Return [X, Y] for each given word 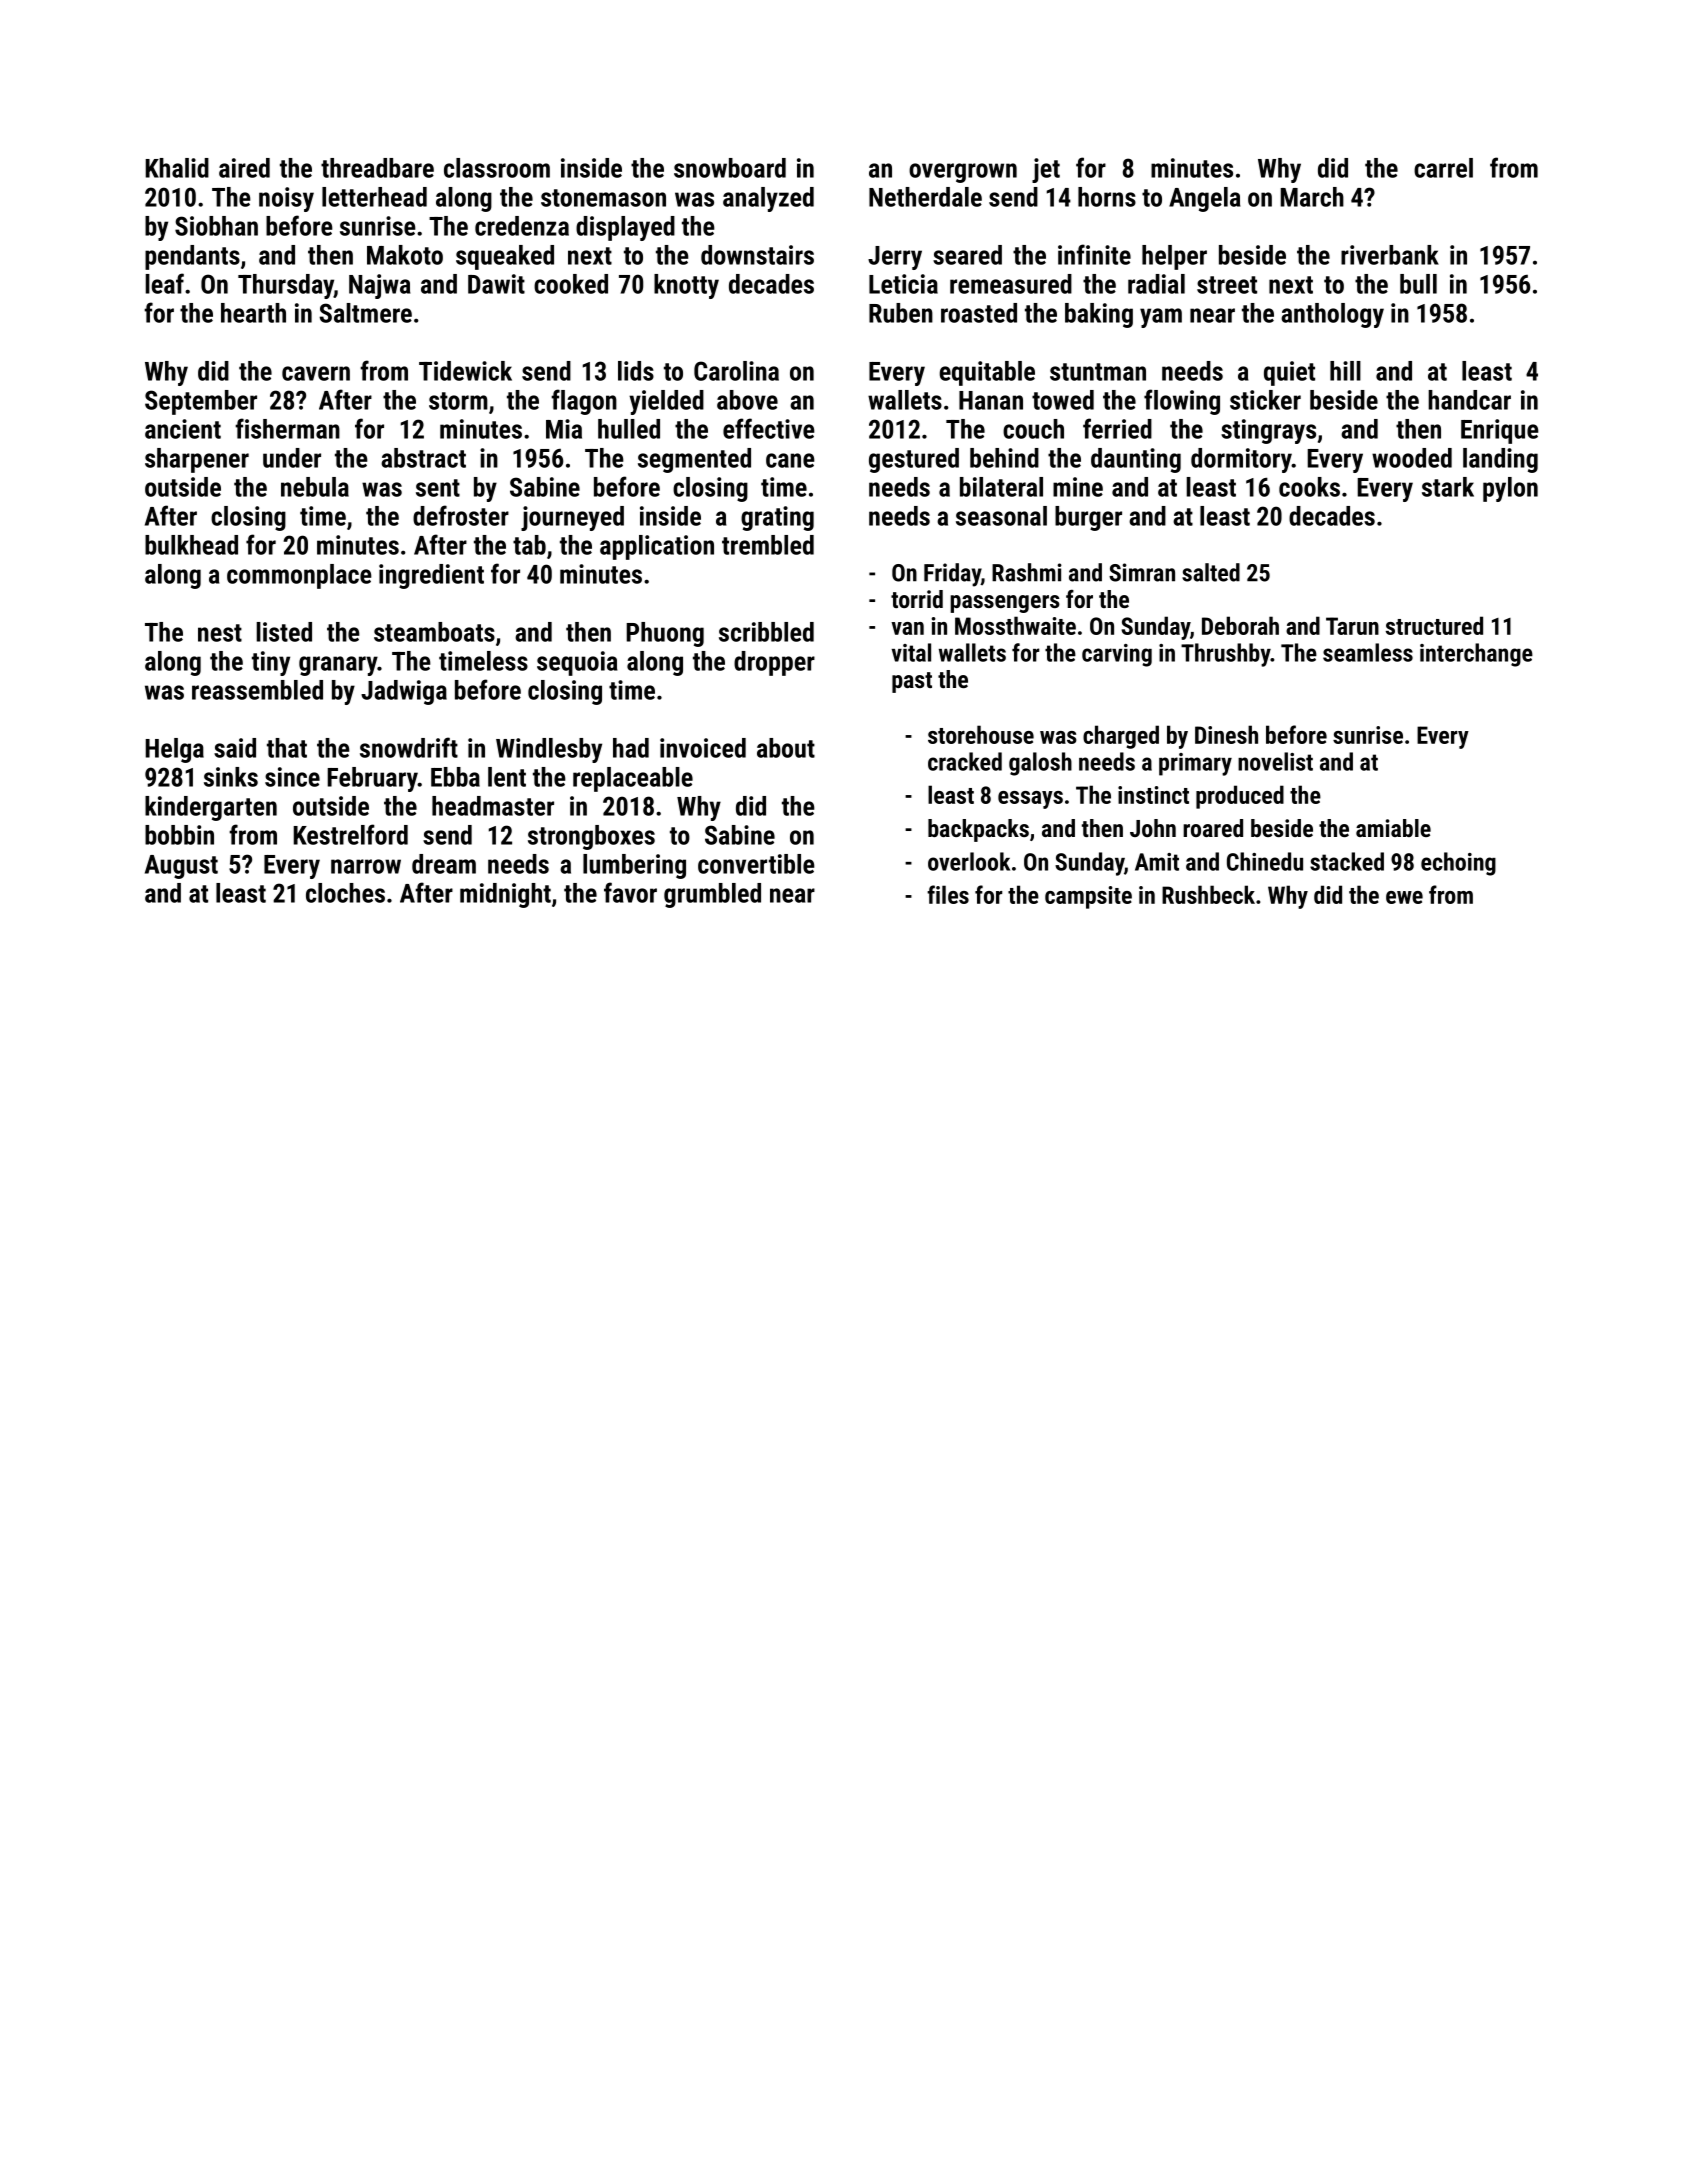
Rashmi [1027, 572]
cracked [965, 761]
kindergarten [211, 808]
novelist [1275, 761]
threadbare [377, 168]
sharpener [197, 460]
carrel [1443, 168]
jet [1046, 170]
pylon [1510, 489]
